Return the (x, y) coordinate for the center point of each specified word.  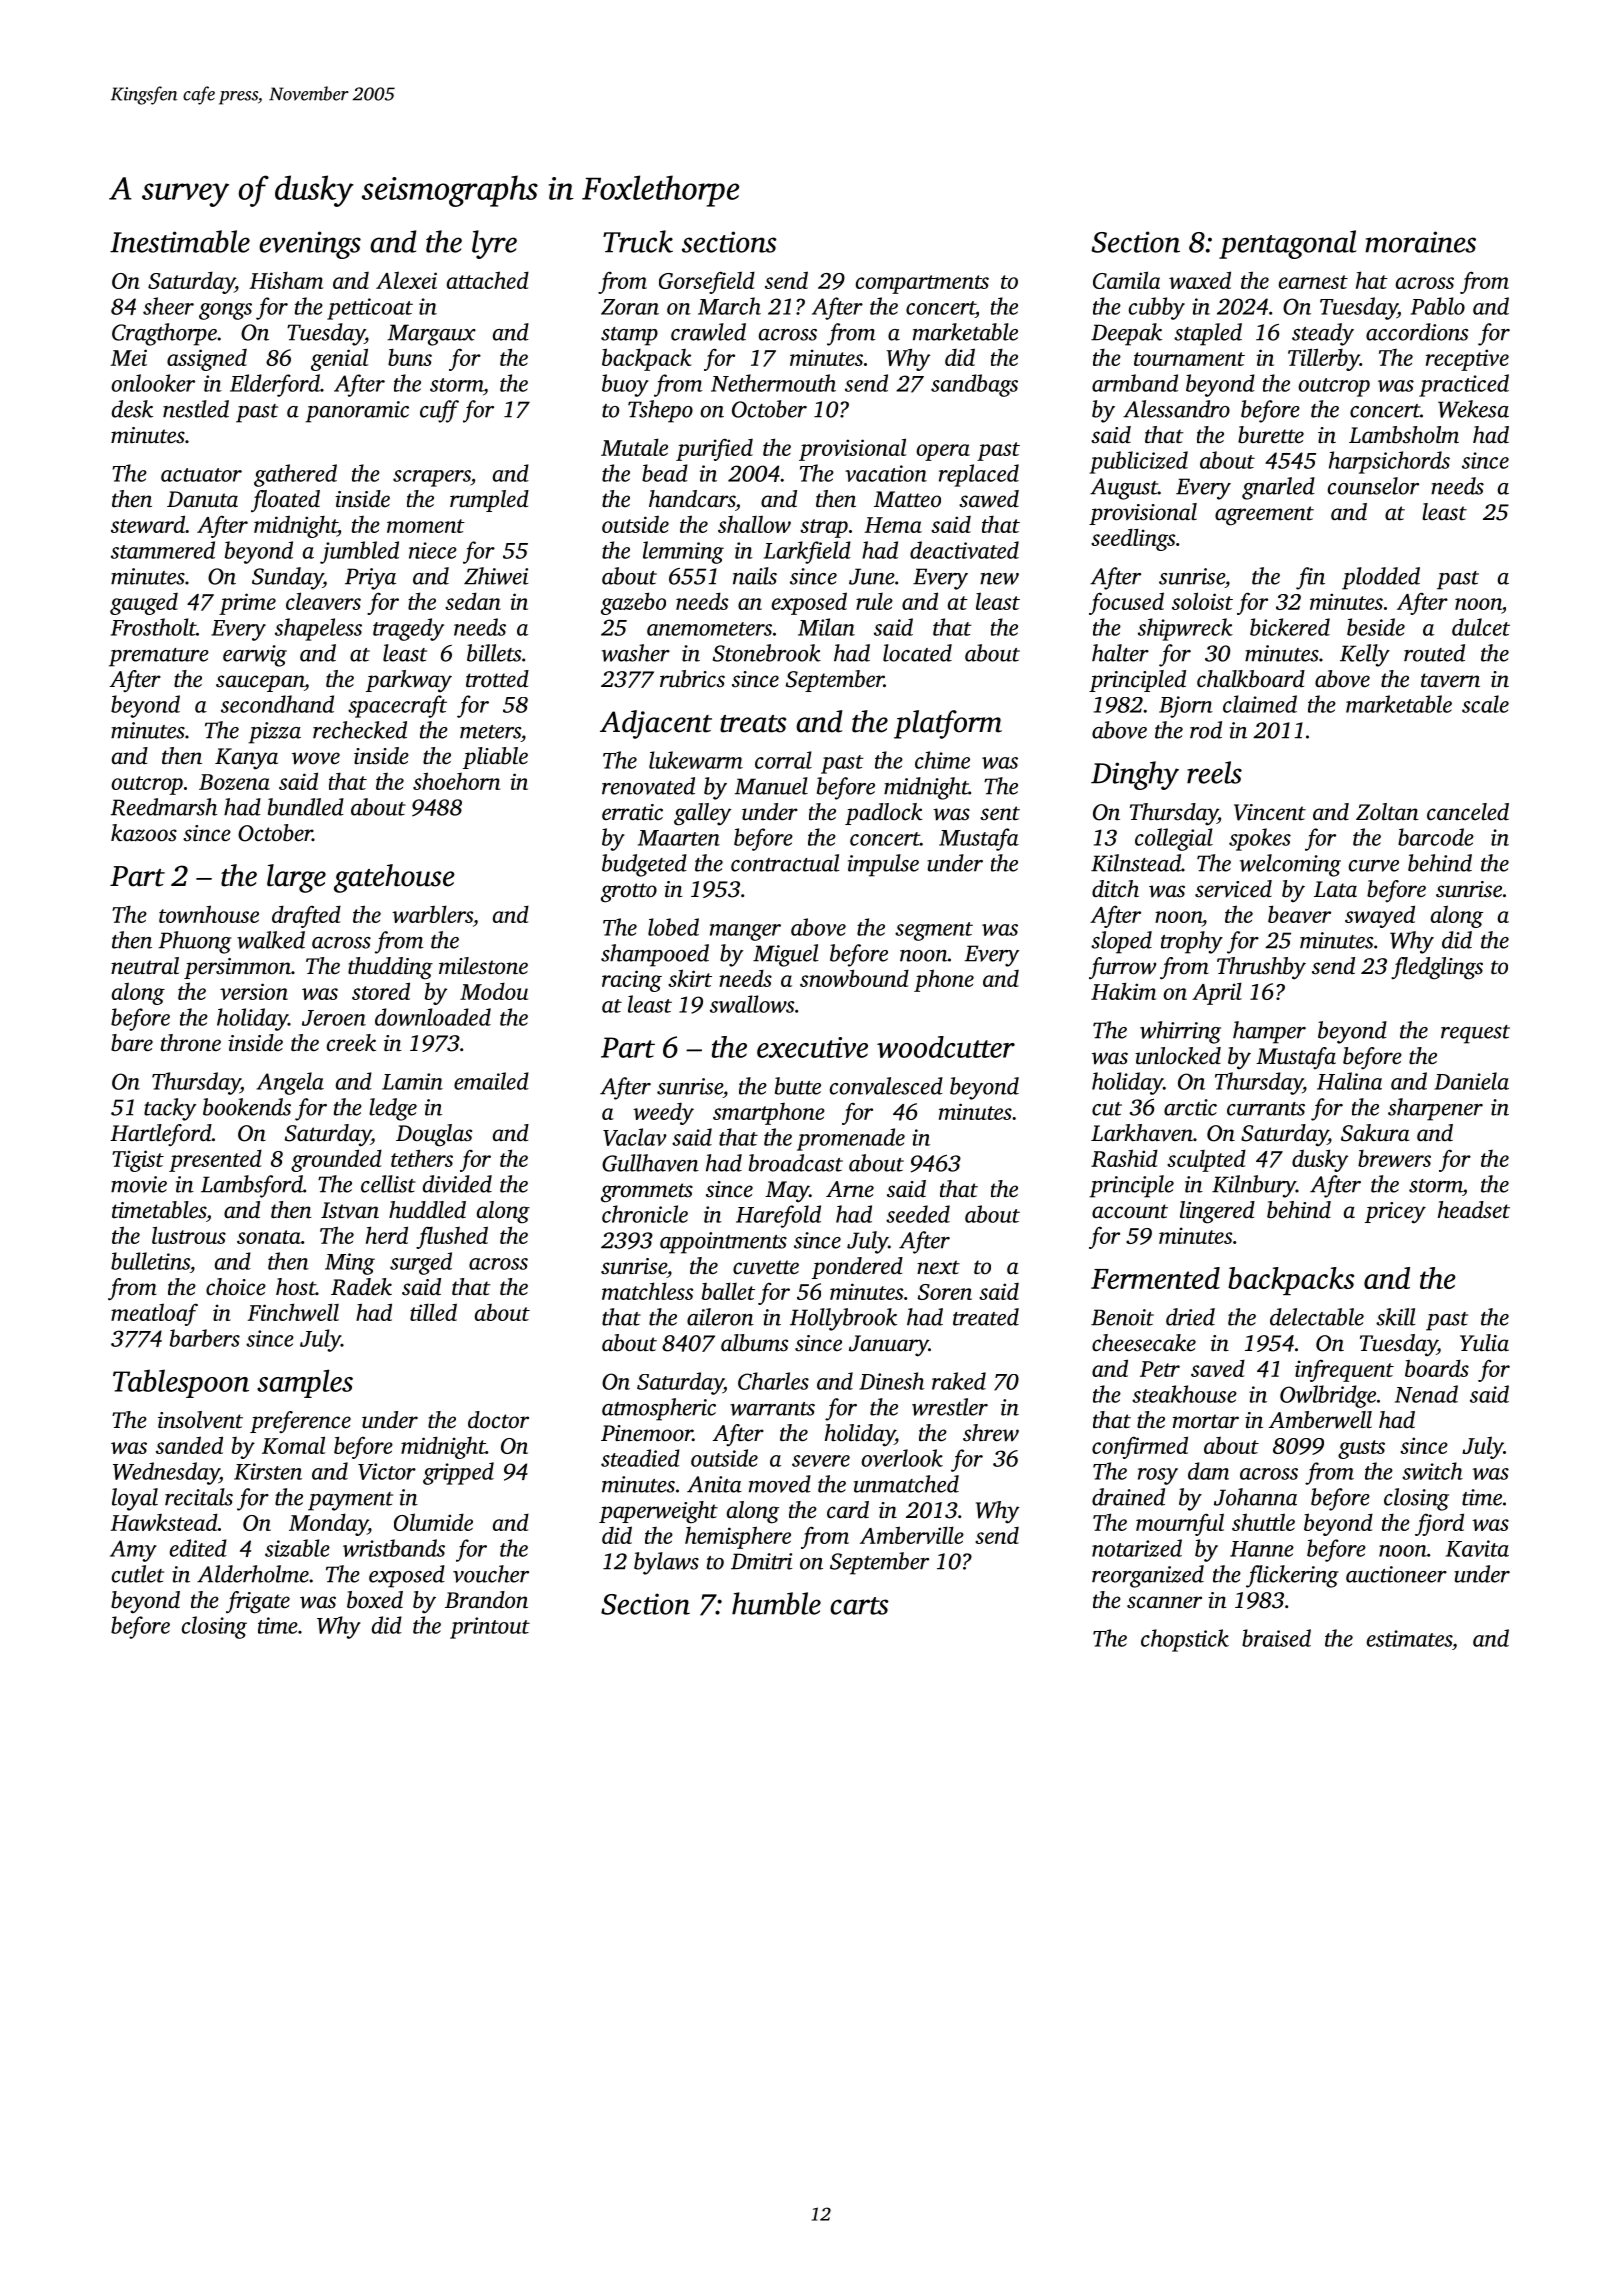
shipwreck (1185, 629)
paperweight (658, 1512)
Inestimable (180, 241)
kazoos (144, 833)
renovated (648, 786)
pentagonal (1287, 244)
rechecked (360, 730)
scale (1485, 704)
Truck (638, 241)
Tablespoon (181, 1383)
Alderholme (253, 1574)
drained (1128, 1497)
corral (783, 760)
